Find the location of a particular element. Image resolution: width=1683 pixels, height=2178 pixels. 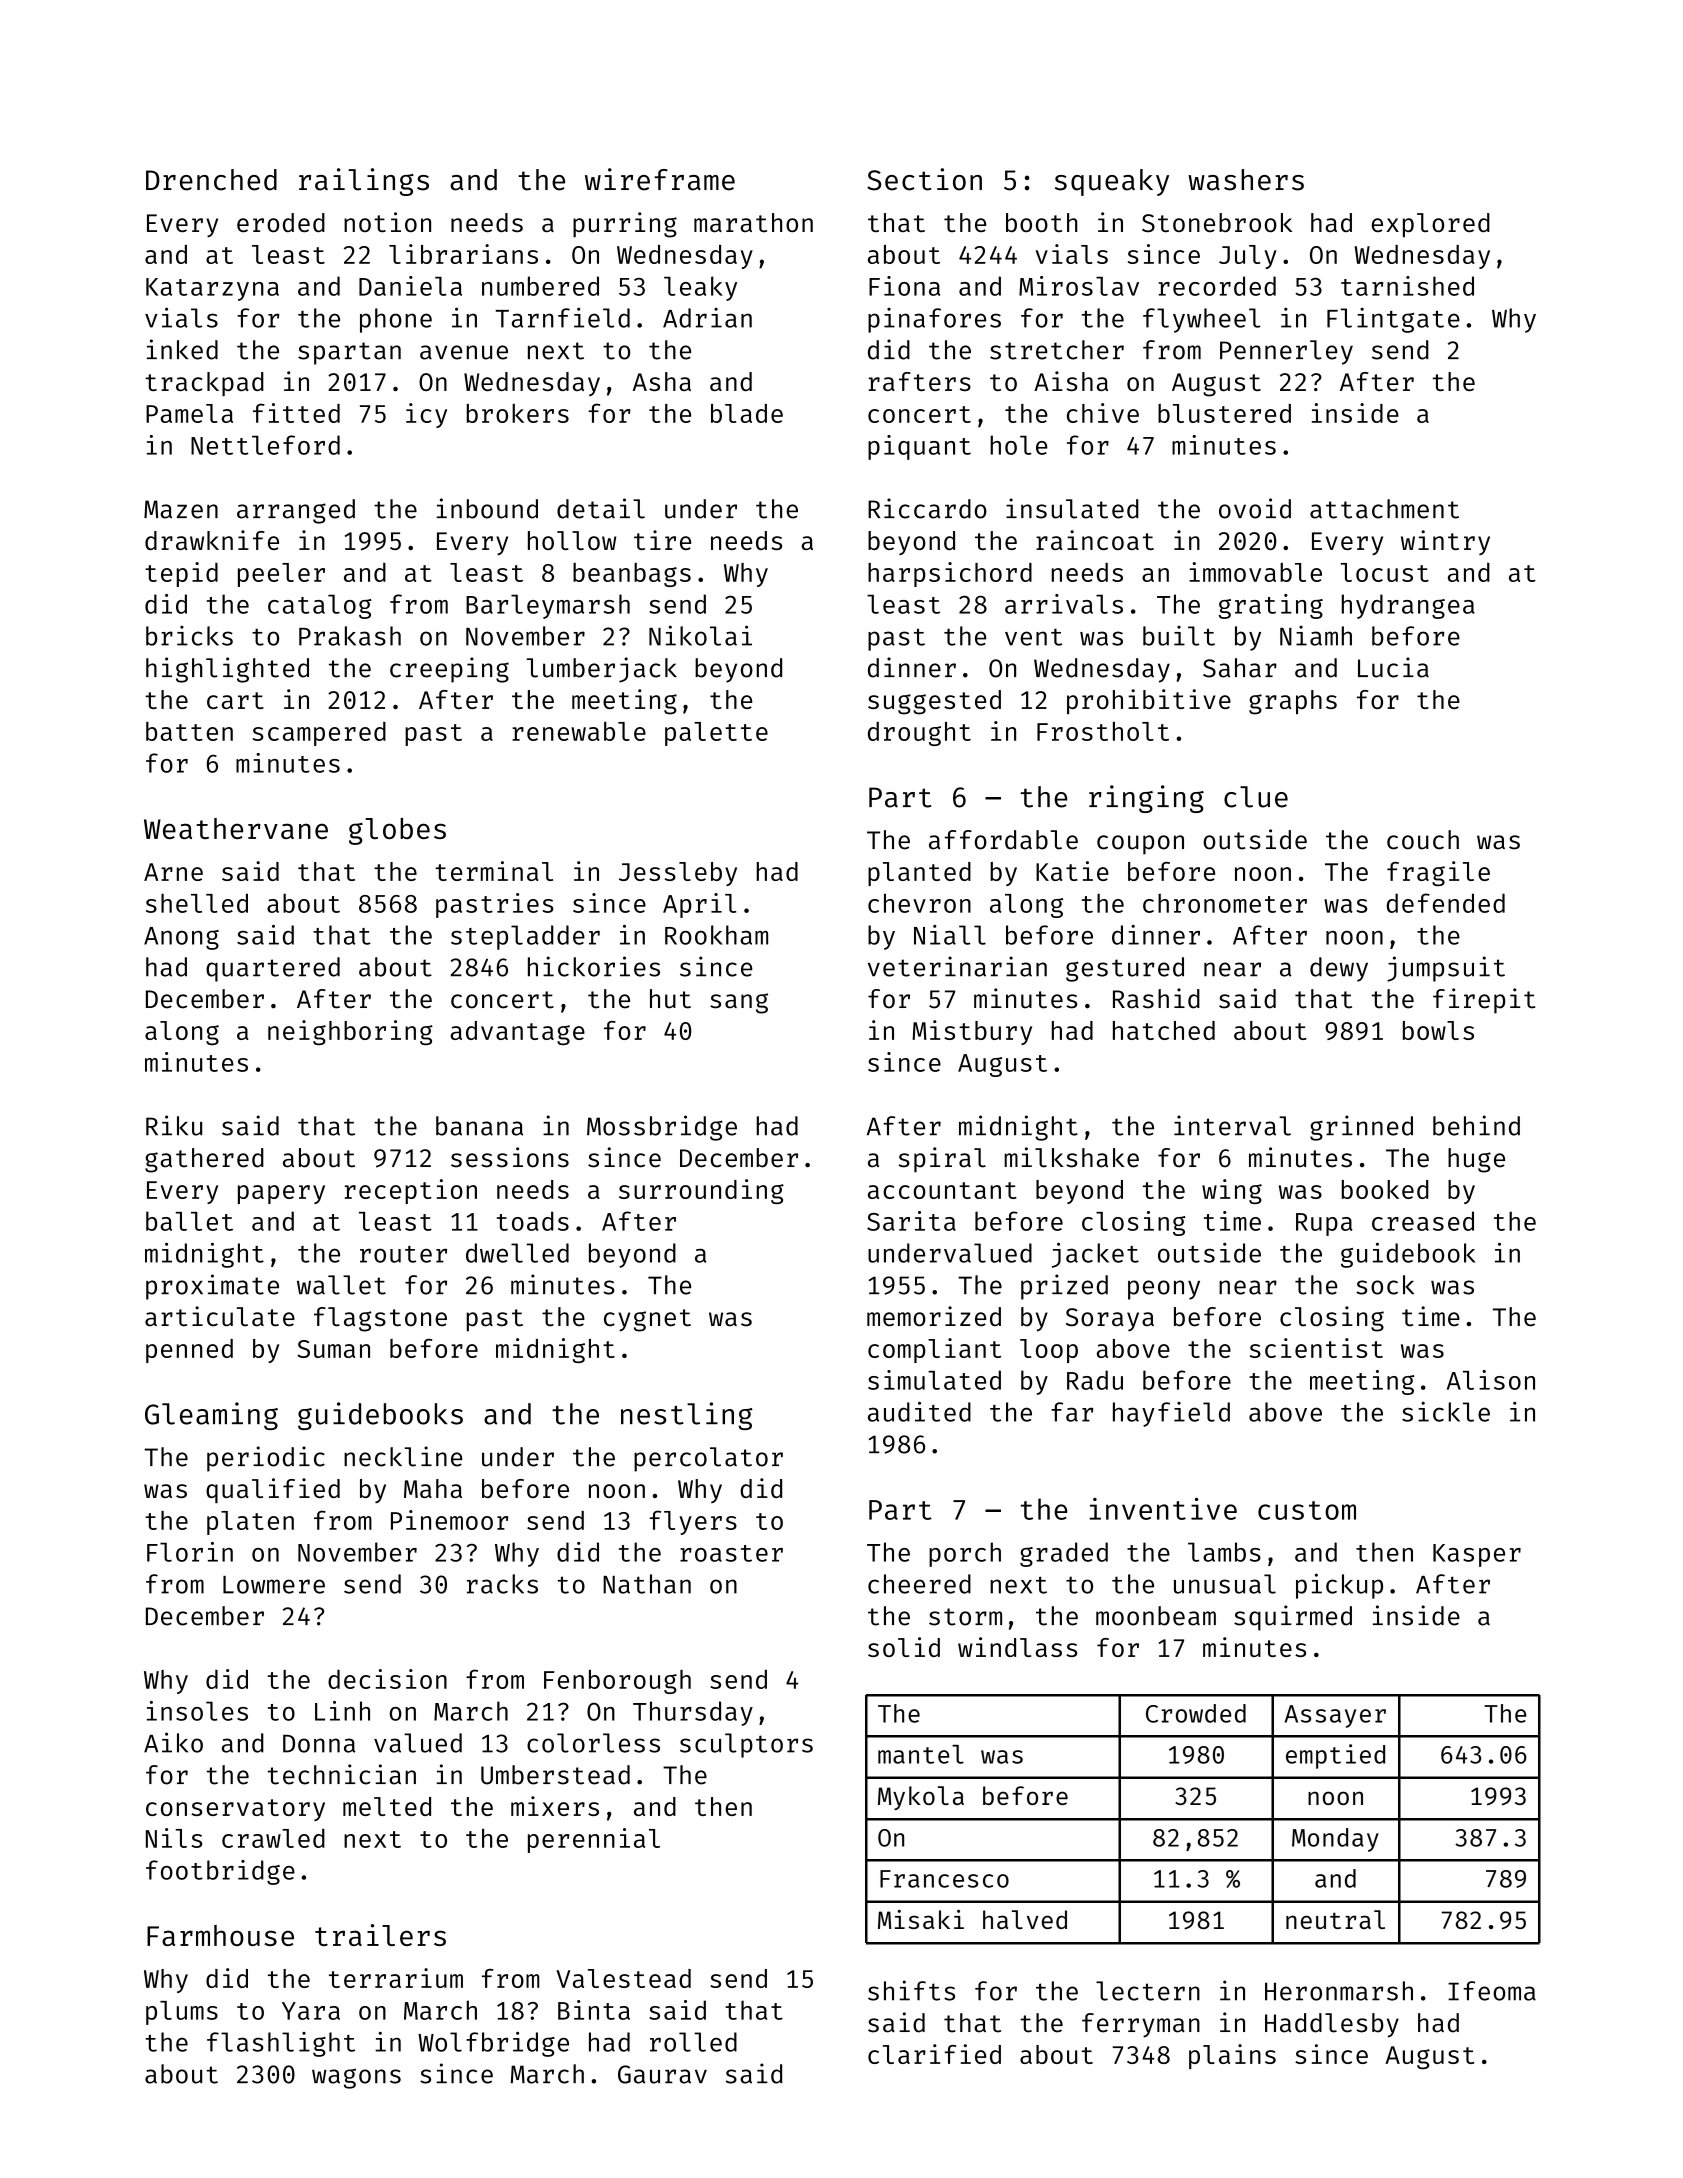

stretcher is located at coordinates (1057, 350).
